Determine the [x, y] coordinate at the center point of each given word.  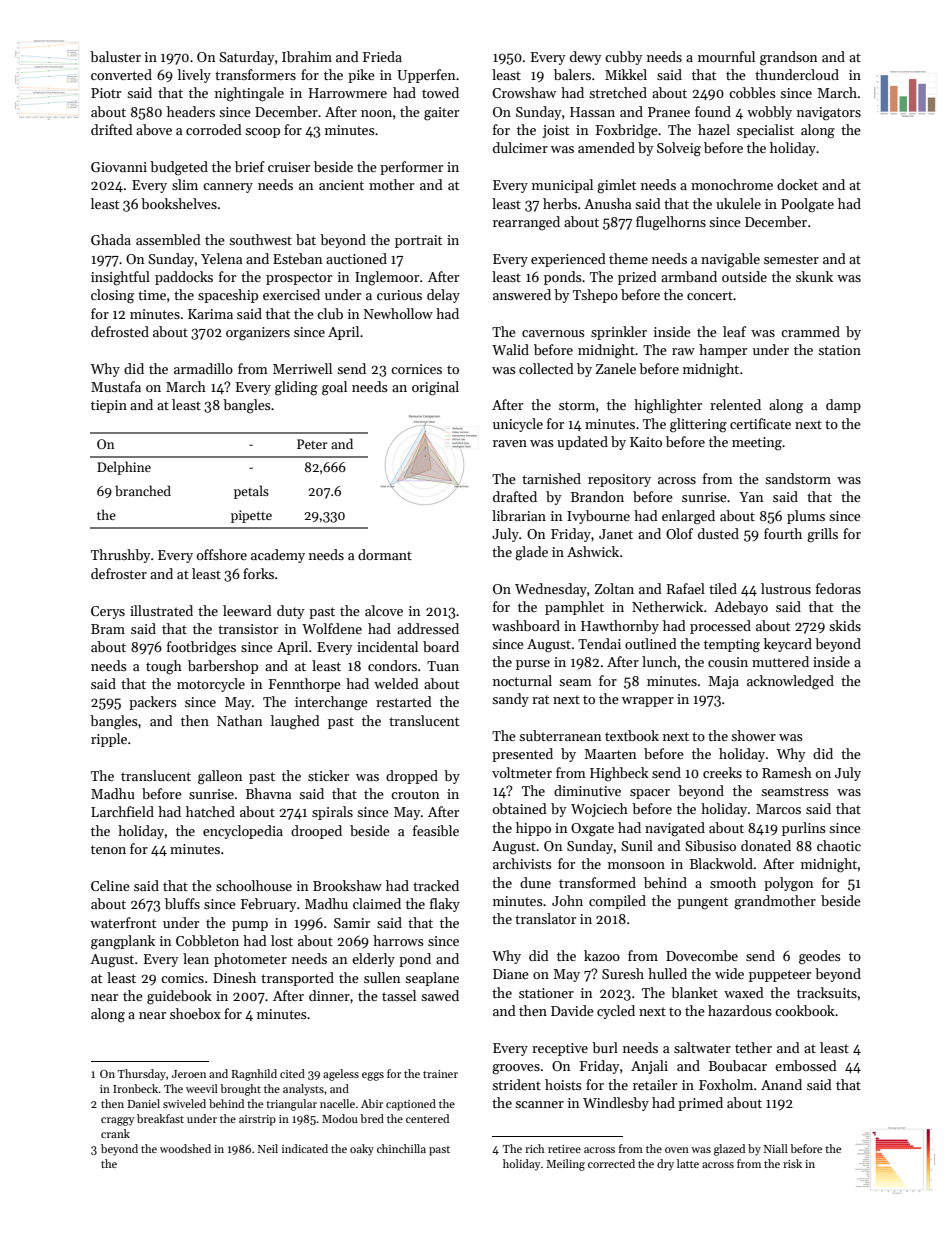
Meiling [565, 1165]
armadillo [203, 368]
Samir [352, 923]
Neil [268, 1148]
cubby [624, 58]
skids [845, 625]
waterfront [123, 922]
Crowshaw [524, 92]
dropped [412, 777]
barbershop [223, 667]
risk [792, 1163]
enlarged [688, 517]
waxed [744, 992]
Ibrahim [307, 56]
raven [510, 443]
